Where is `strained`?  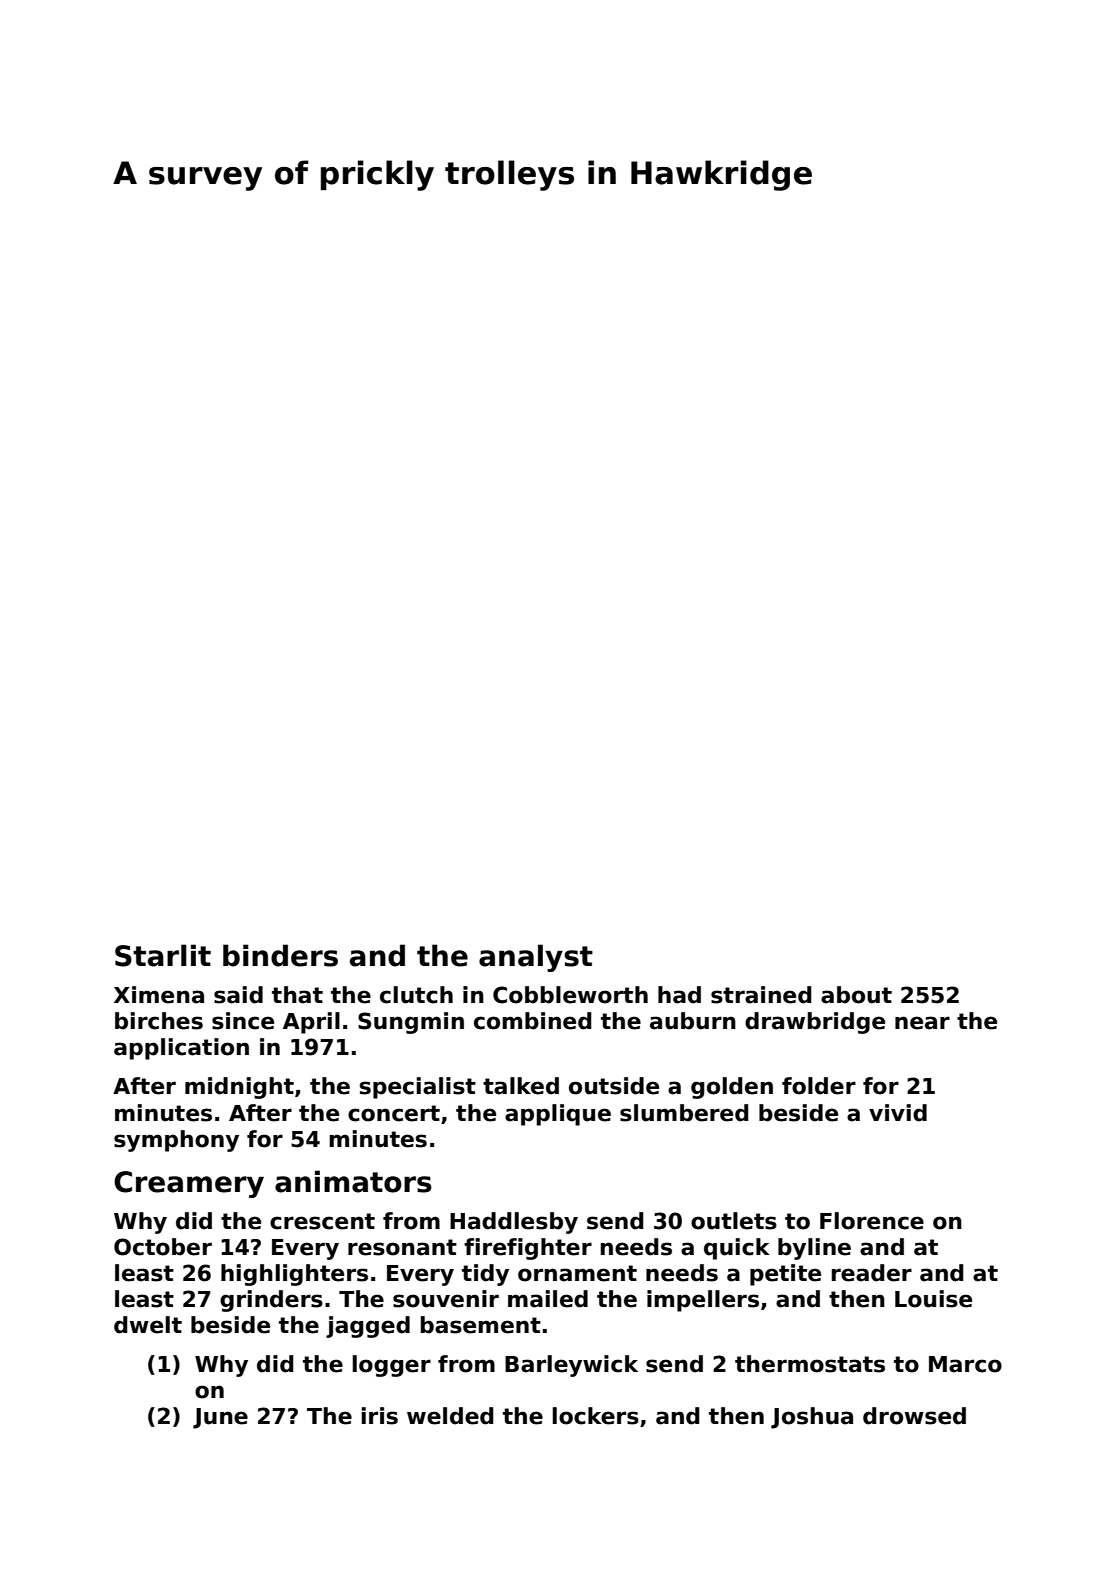 strained is located at coordinates (761, 995).
